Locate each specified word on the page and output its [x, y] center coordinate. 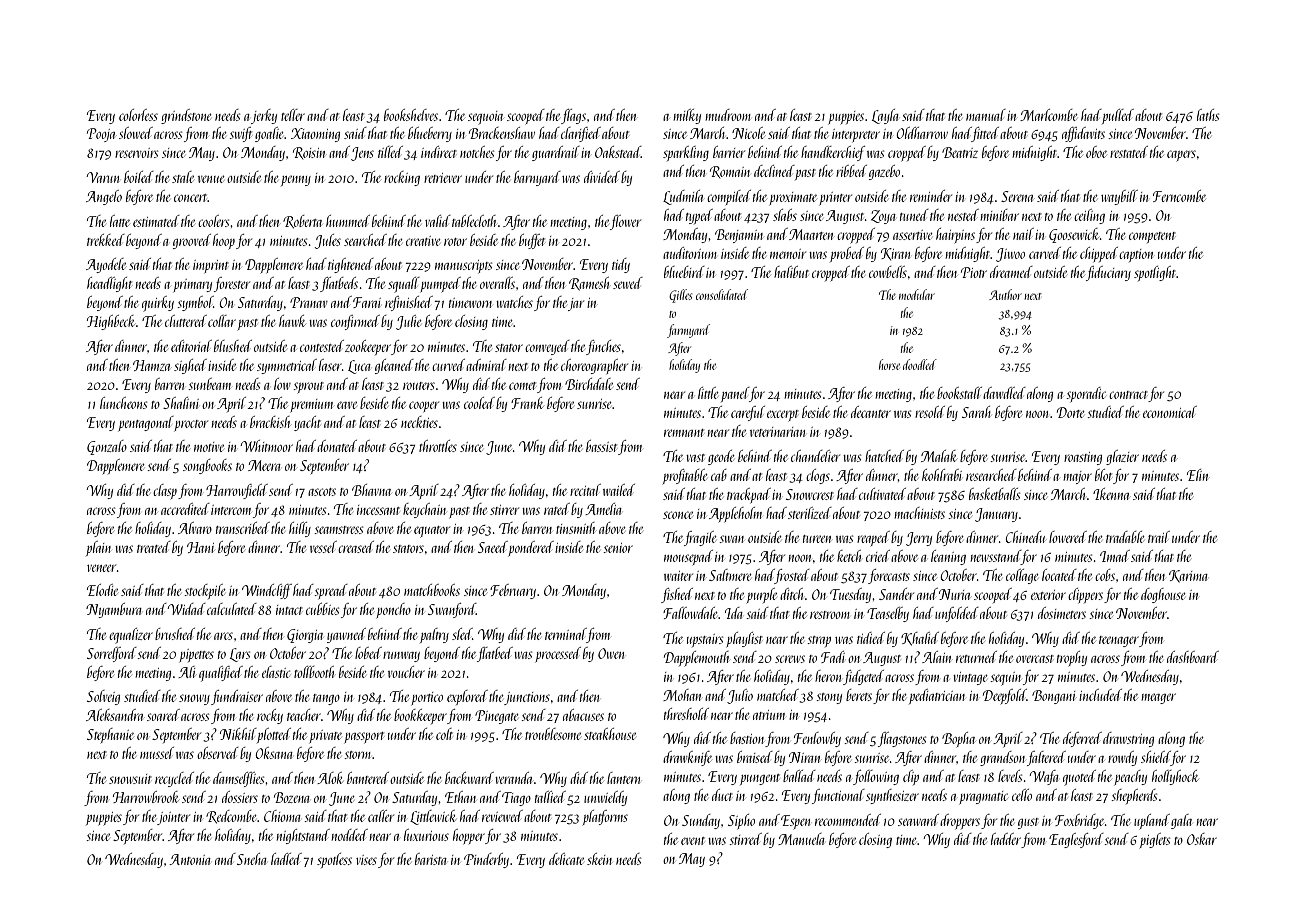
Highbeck [111, 322]
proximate [793, 198]
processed [558, 654]
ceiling [1089, 216]
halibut [791, 272]
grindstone [186, 116]
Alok [330, 778]
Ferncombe [1179, 196]
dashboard [1193, 657]
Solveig [103, 697]
